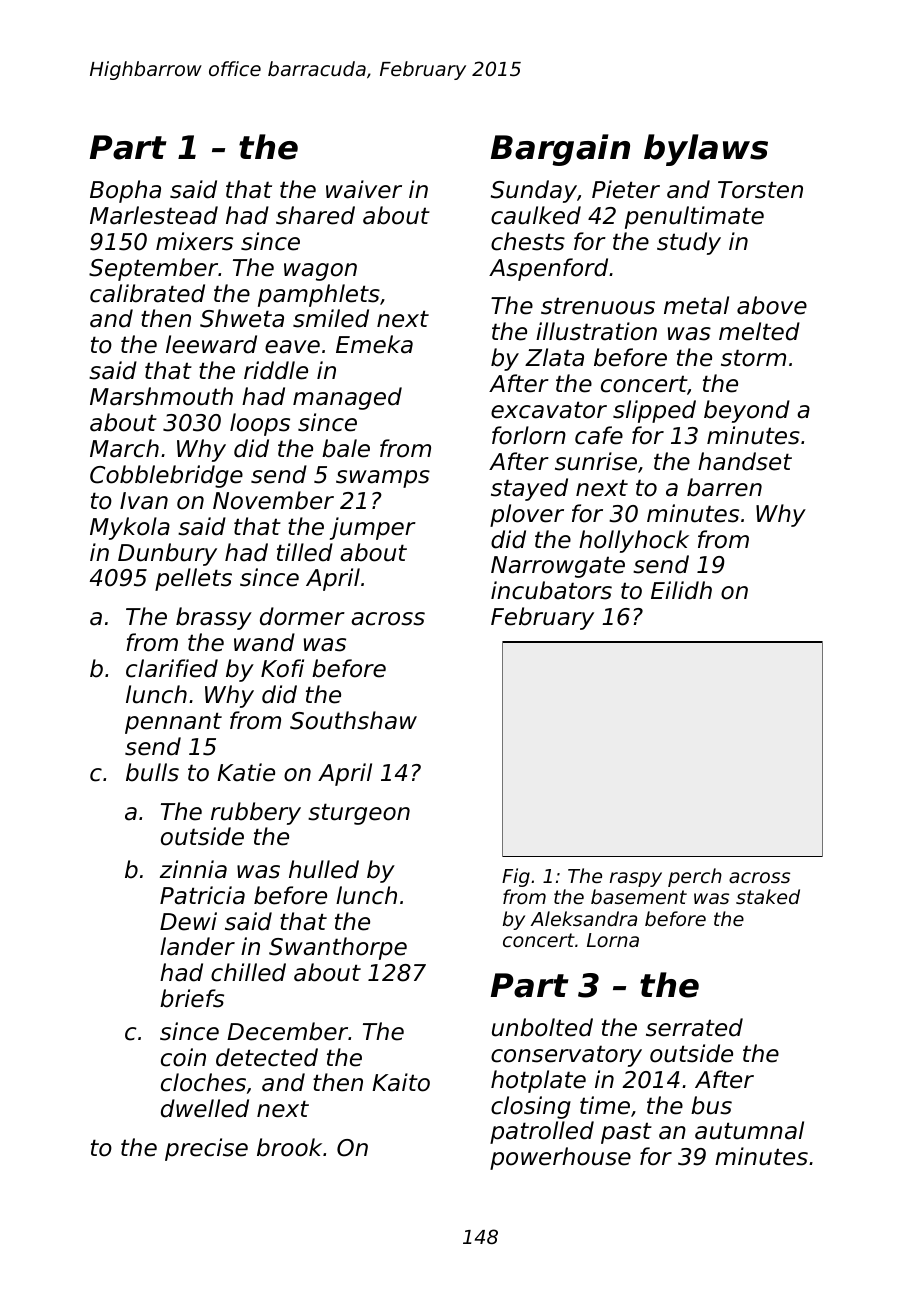 The image size is (924, 1311). I want to click on Eilidh, so click(681, 590).
